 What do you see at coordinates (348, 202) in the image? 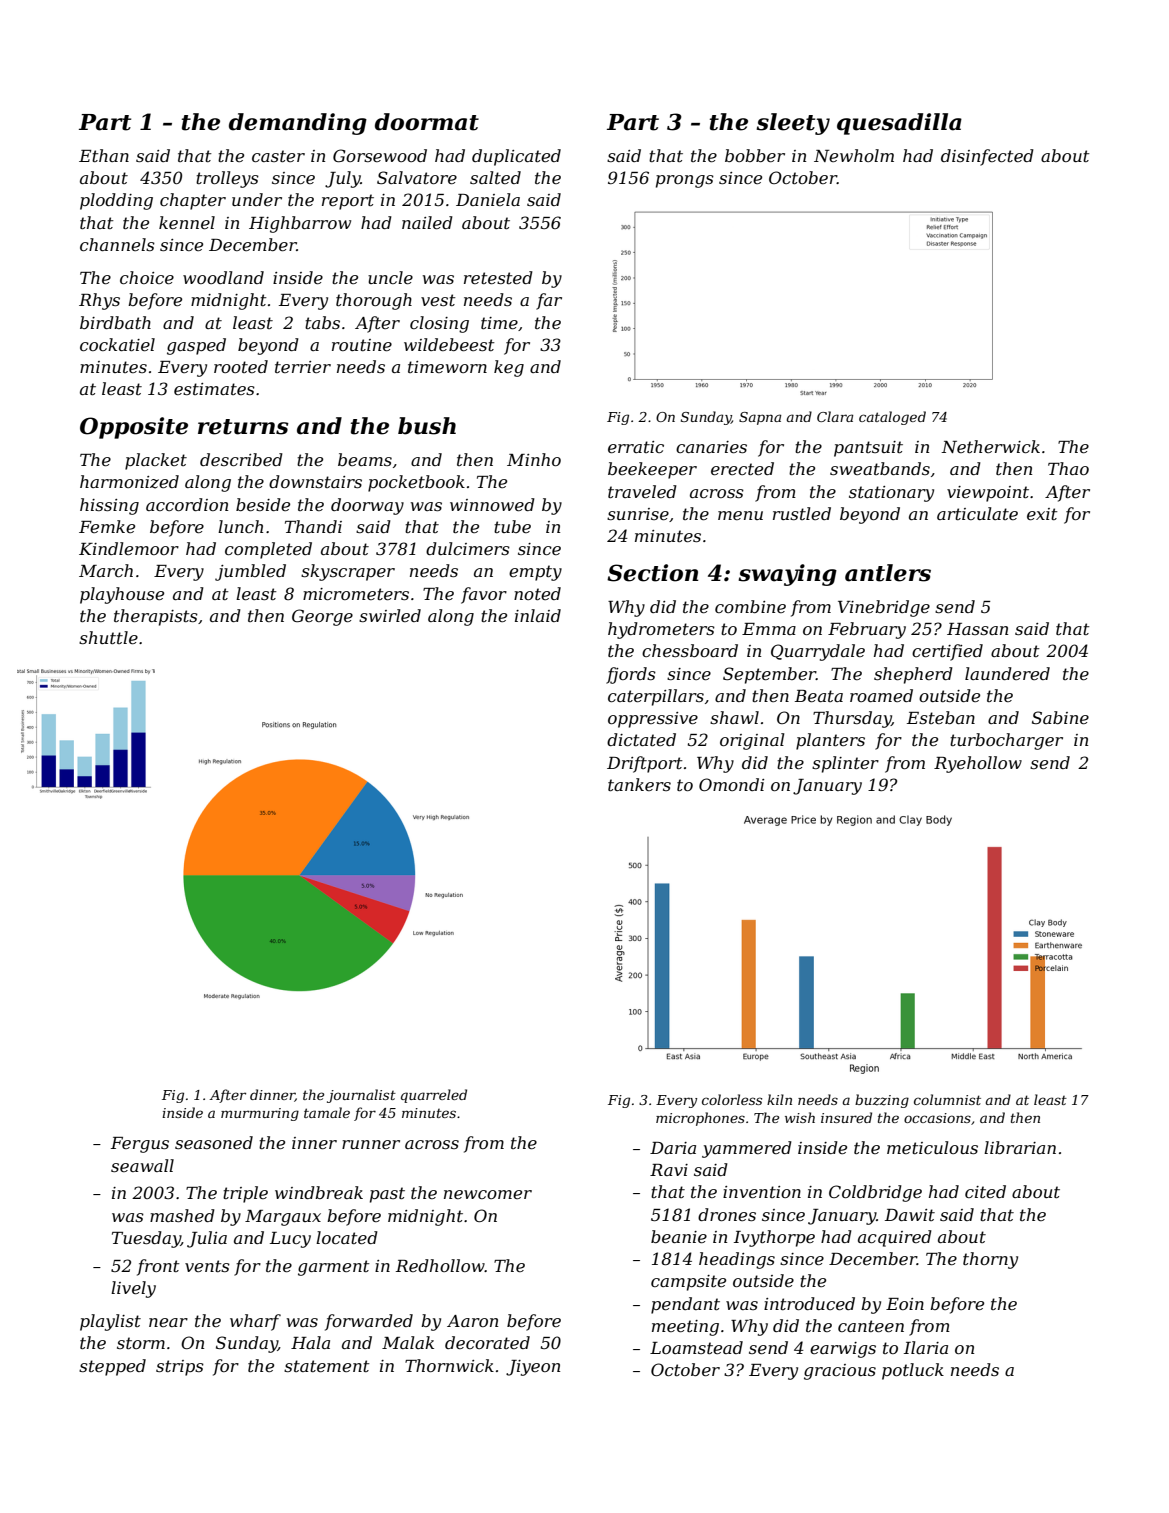
I see `report` at bounding box center [348, 202].
